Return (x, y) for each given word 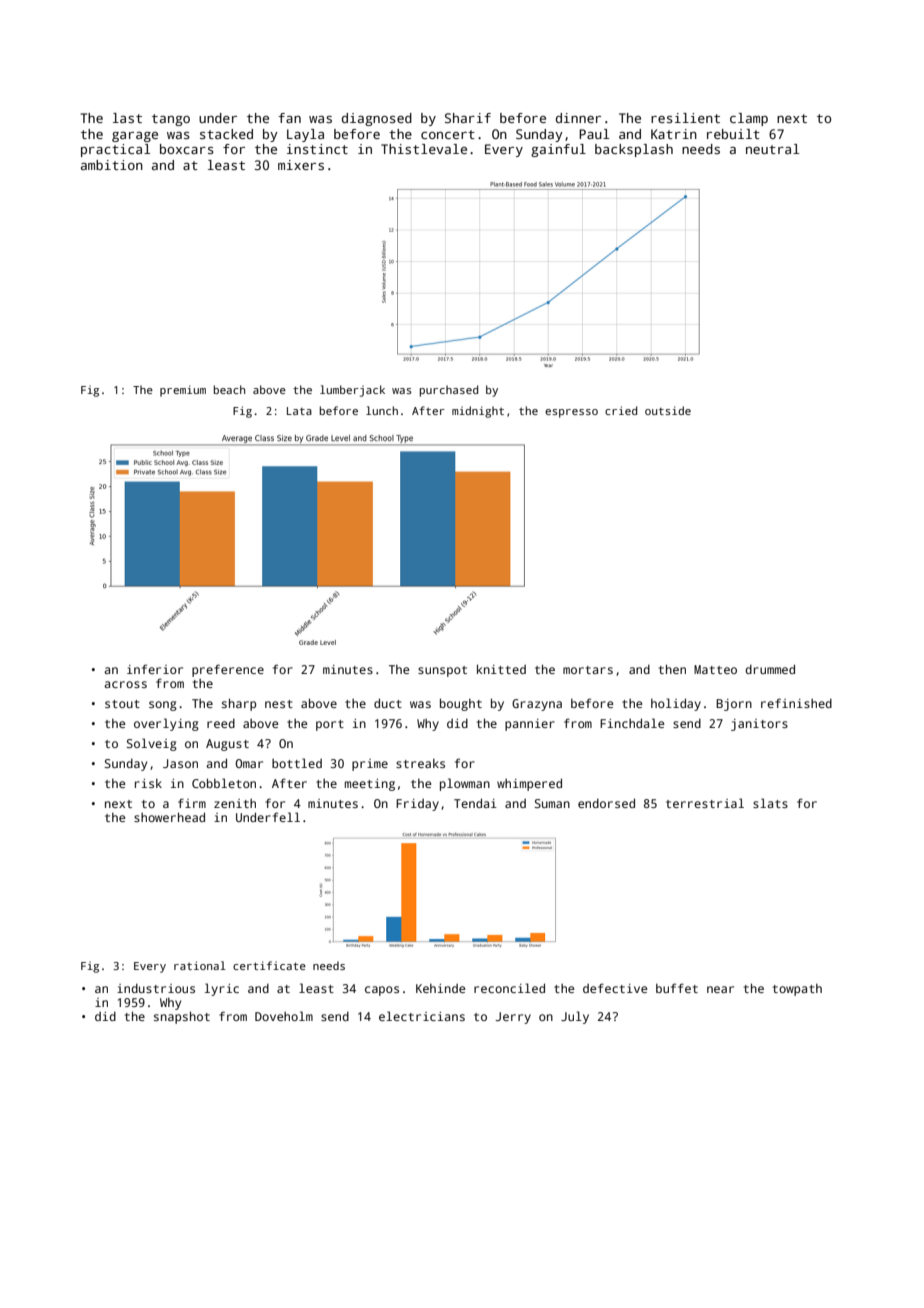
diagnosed (377, 119)
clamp (749, 119)
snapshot (182, 1017)
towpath (797, 990)
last (127, 118)
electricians (422, 1016)
